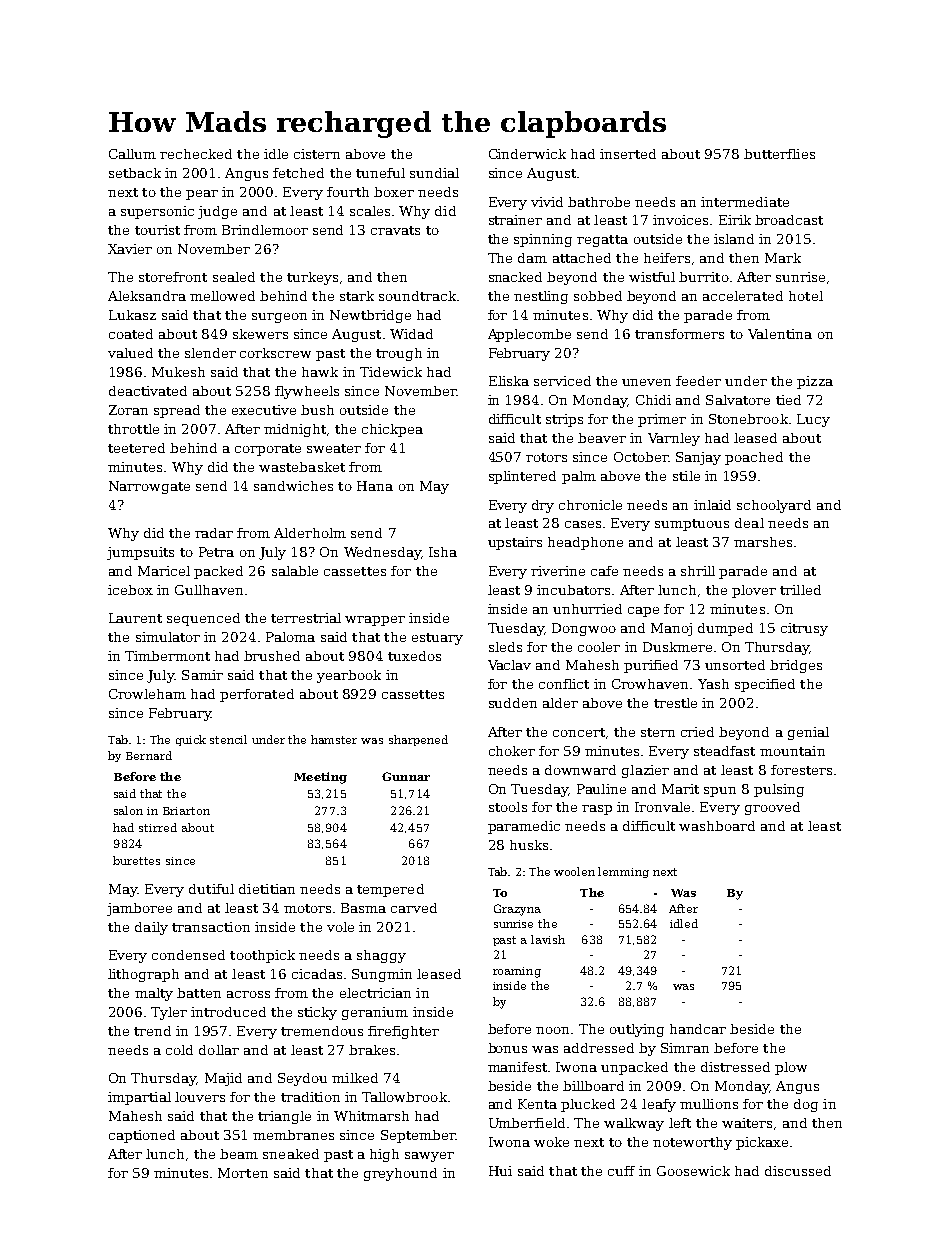 The width and height of the screenshot is (952, 1233). What do you see at coordinates (382, 553) in the screenshot?
I see `Wednesday` at bounding box center [382, 553].
